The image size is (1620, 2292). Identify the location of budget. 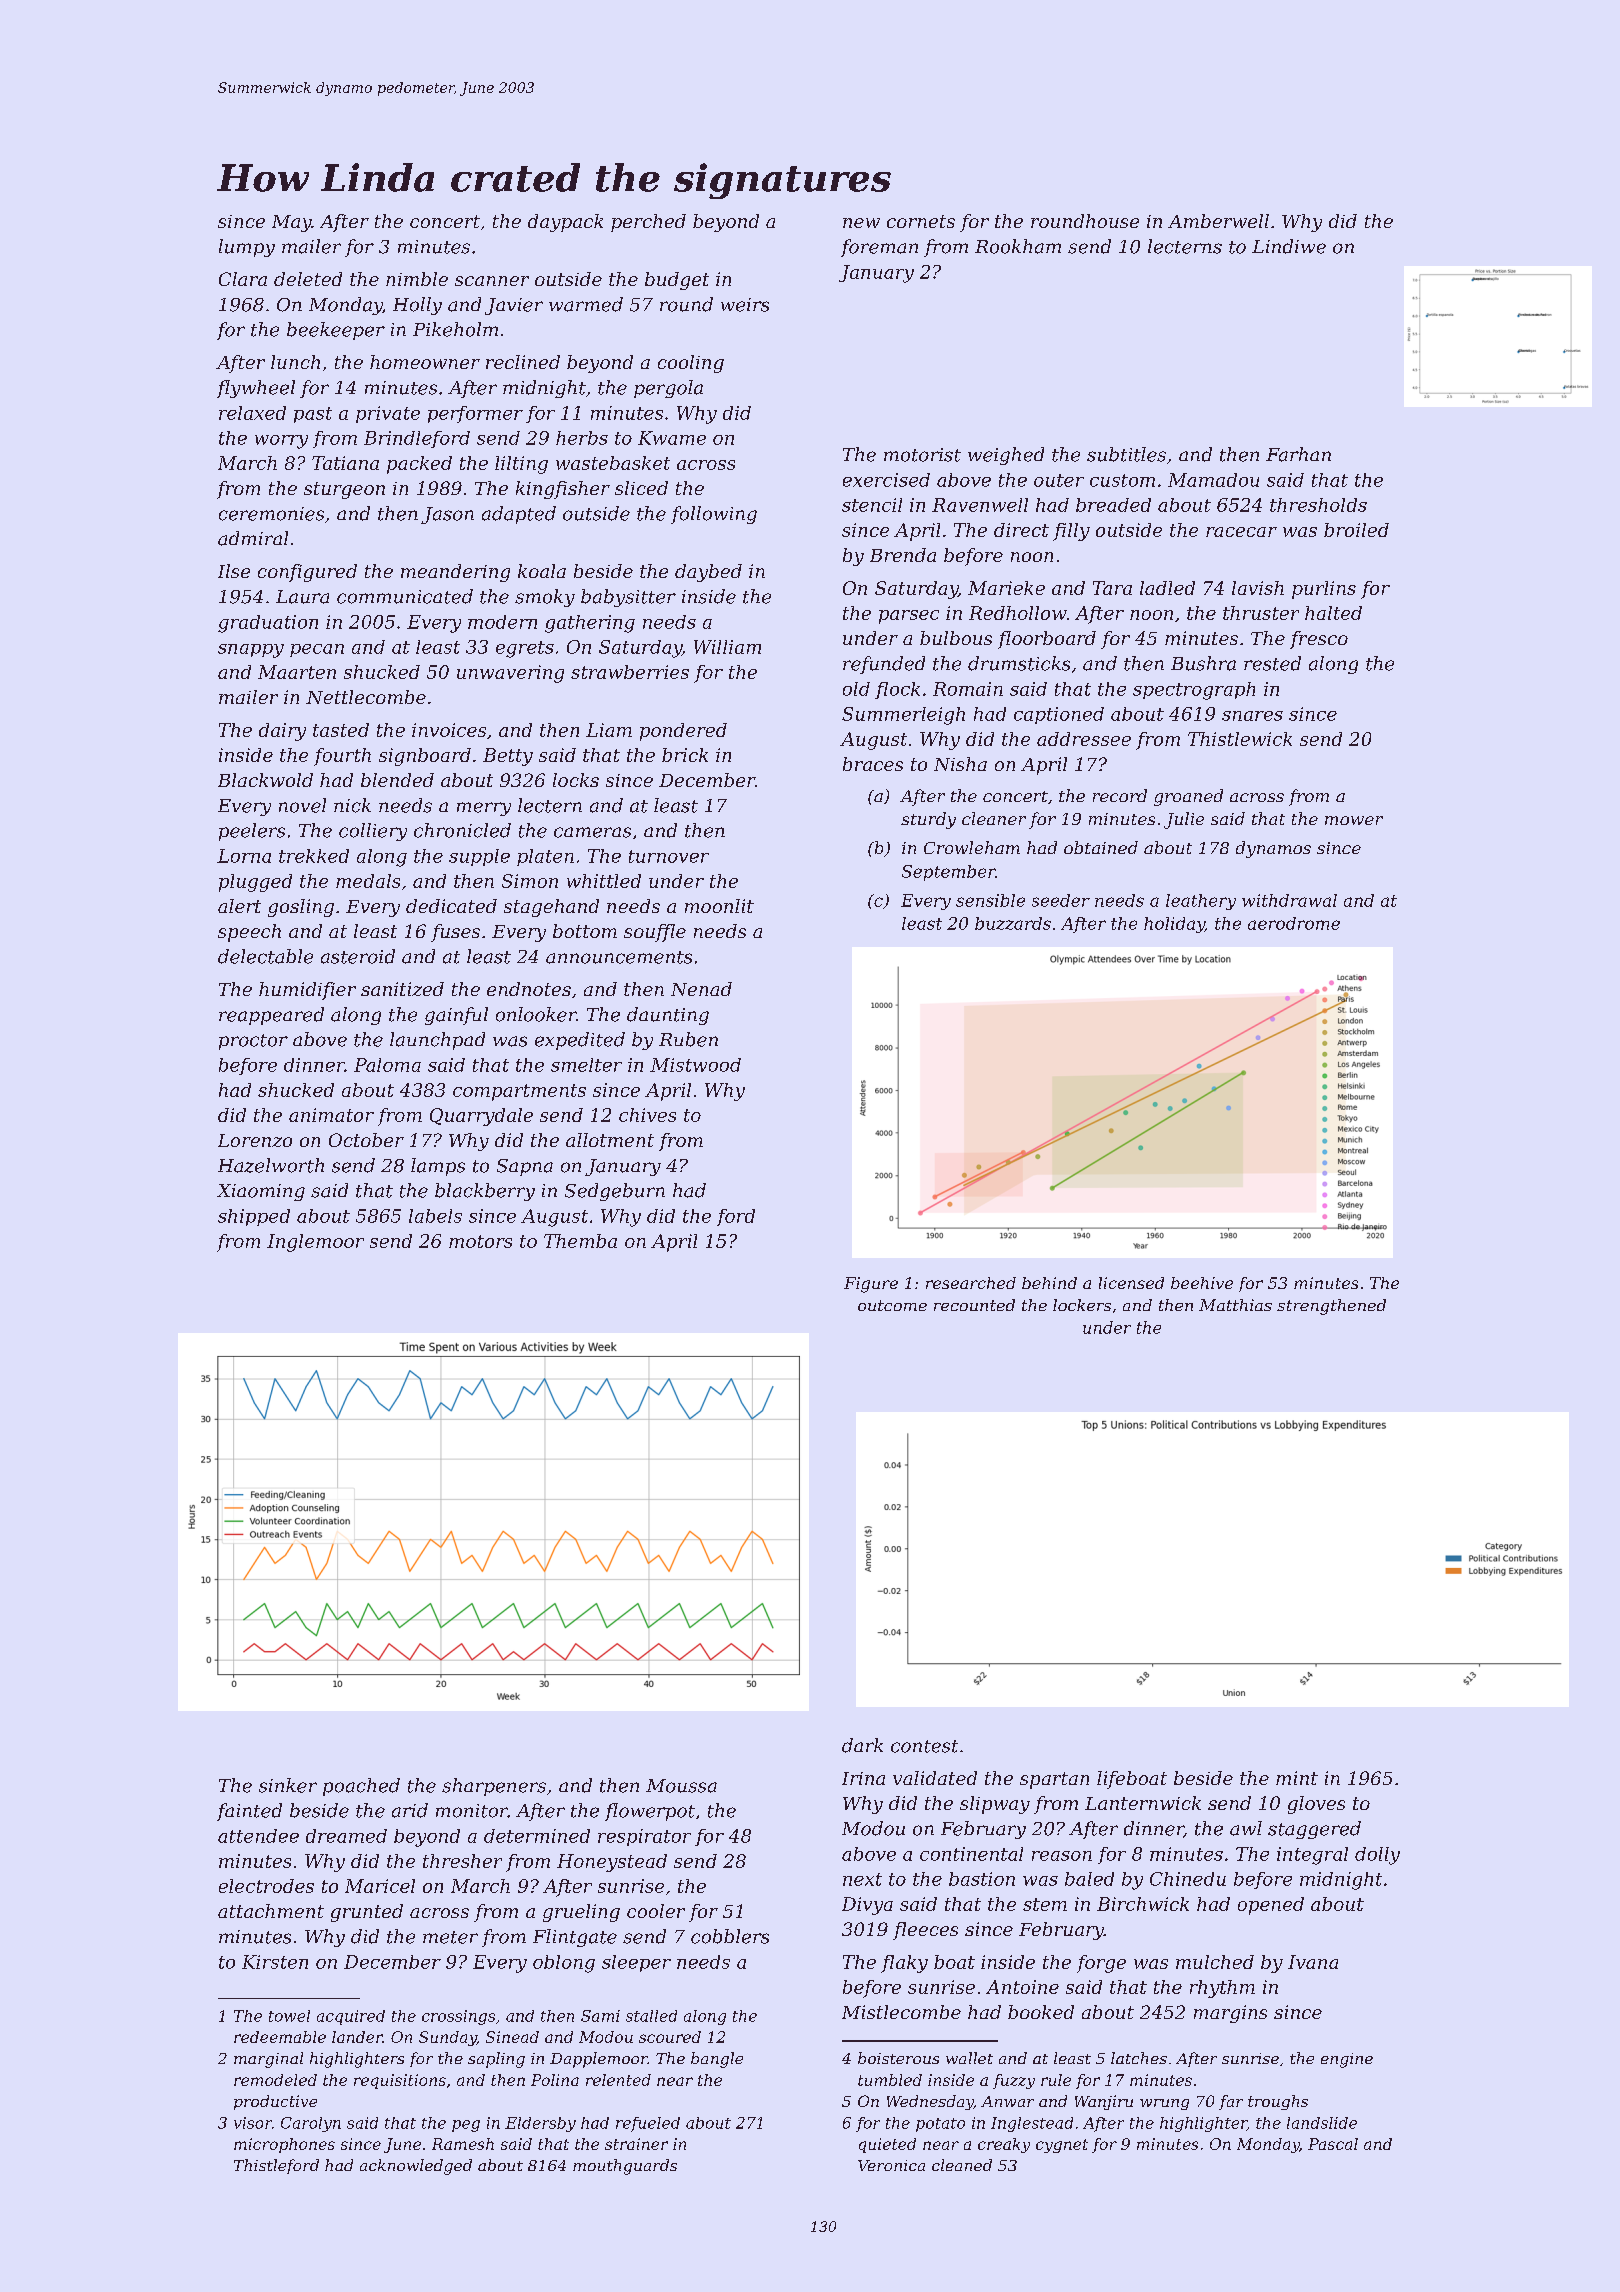
(677, 281).
